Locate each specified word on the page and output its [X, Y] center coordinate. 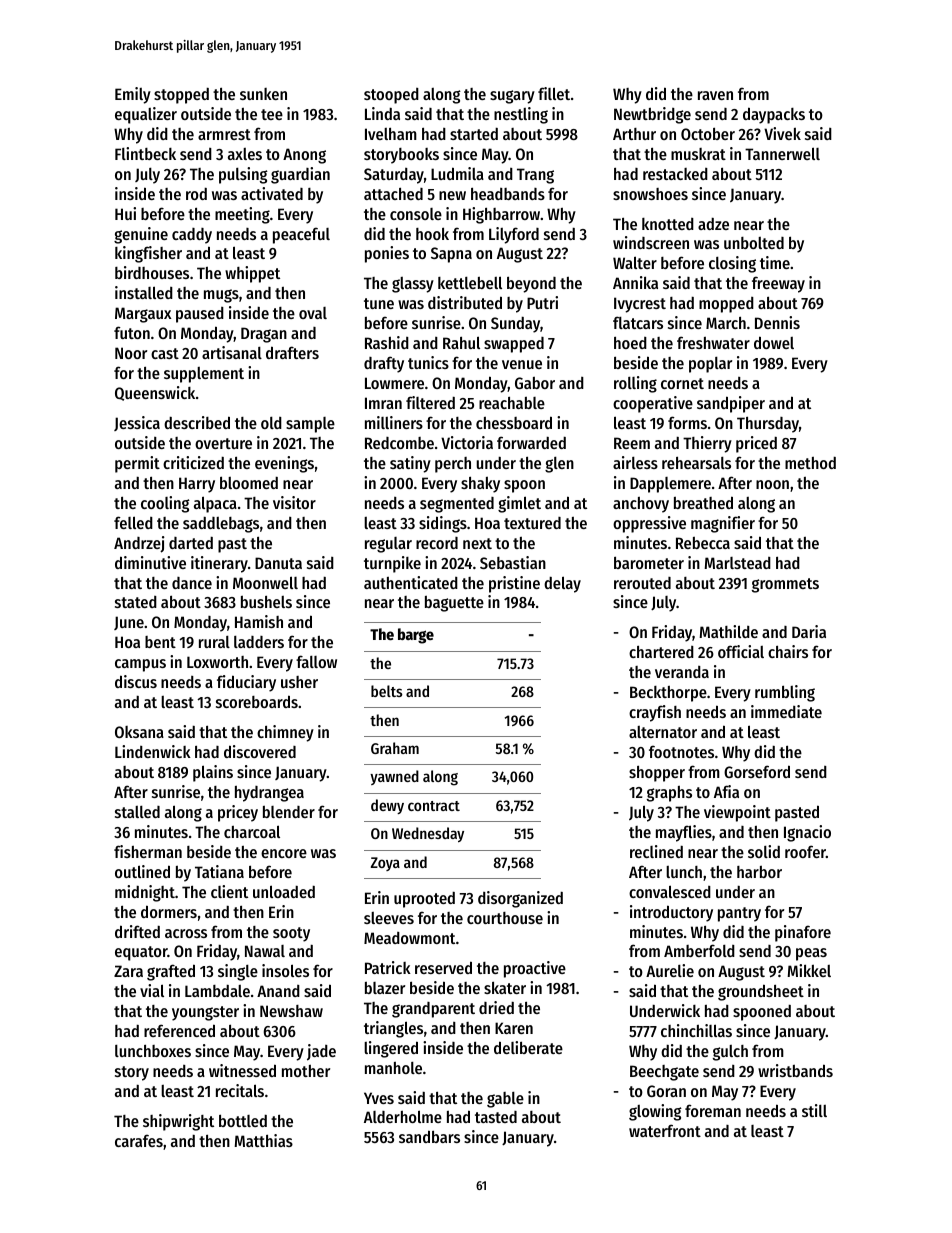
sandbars [429, 1136]
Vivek [782, 133]
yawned [394, 777]
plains [213, 773]
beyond [531, 284]
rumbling [785, 693]
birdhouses [152, 272]
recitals [240, 1090]
